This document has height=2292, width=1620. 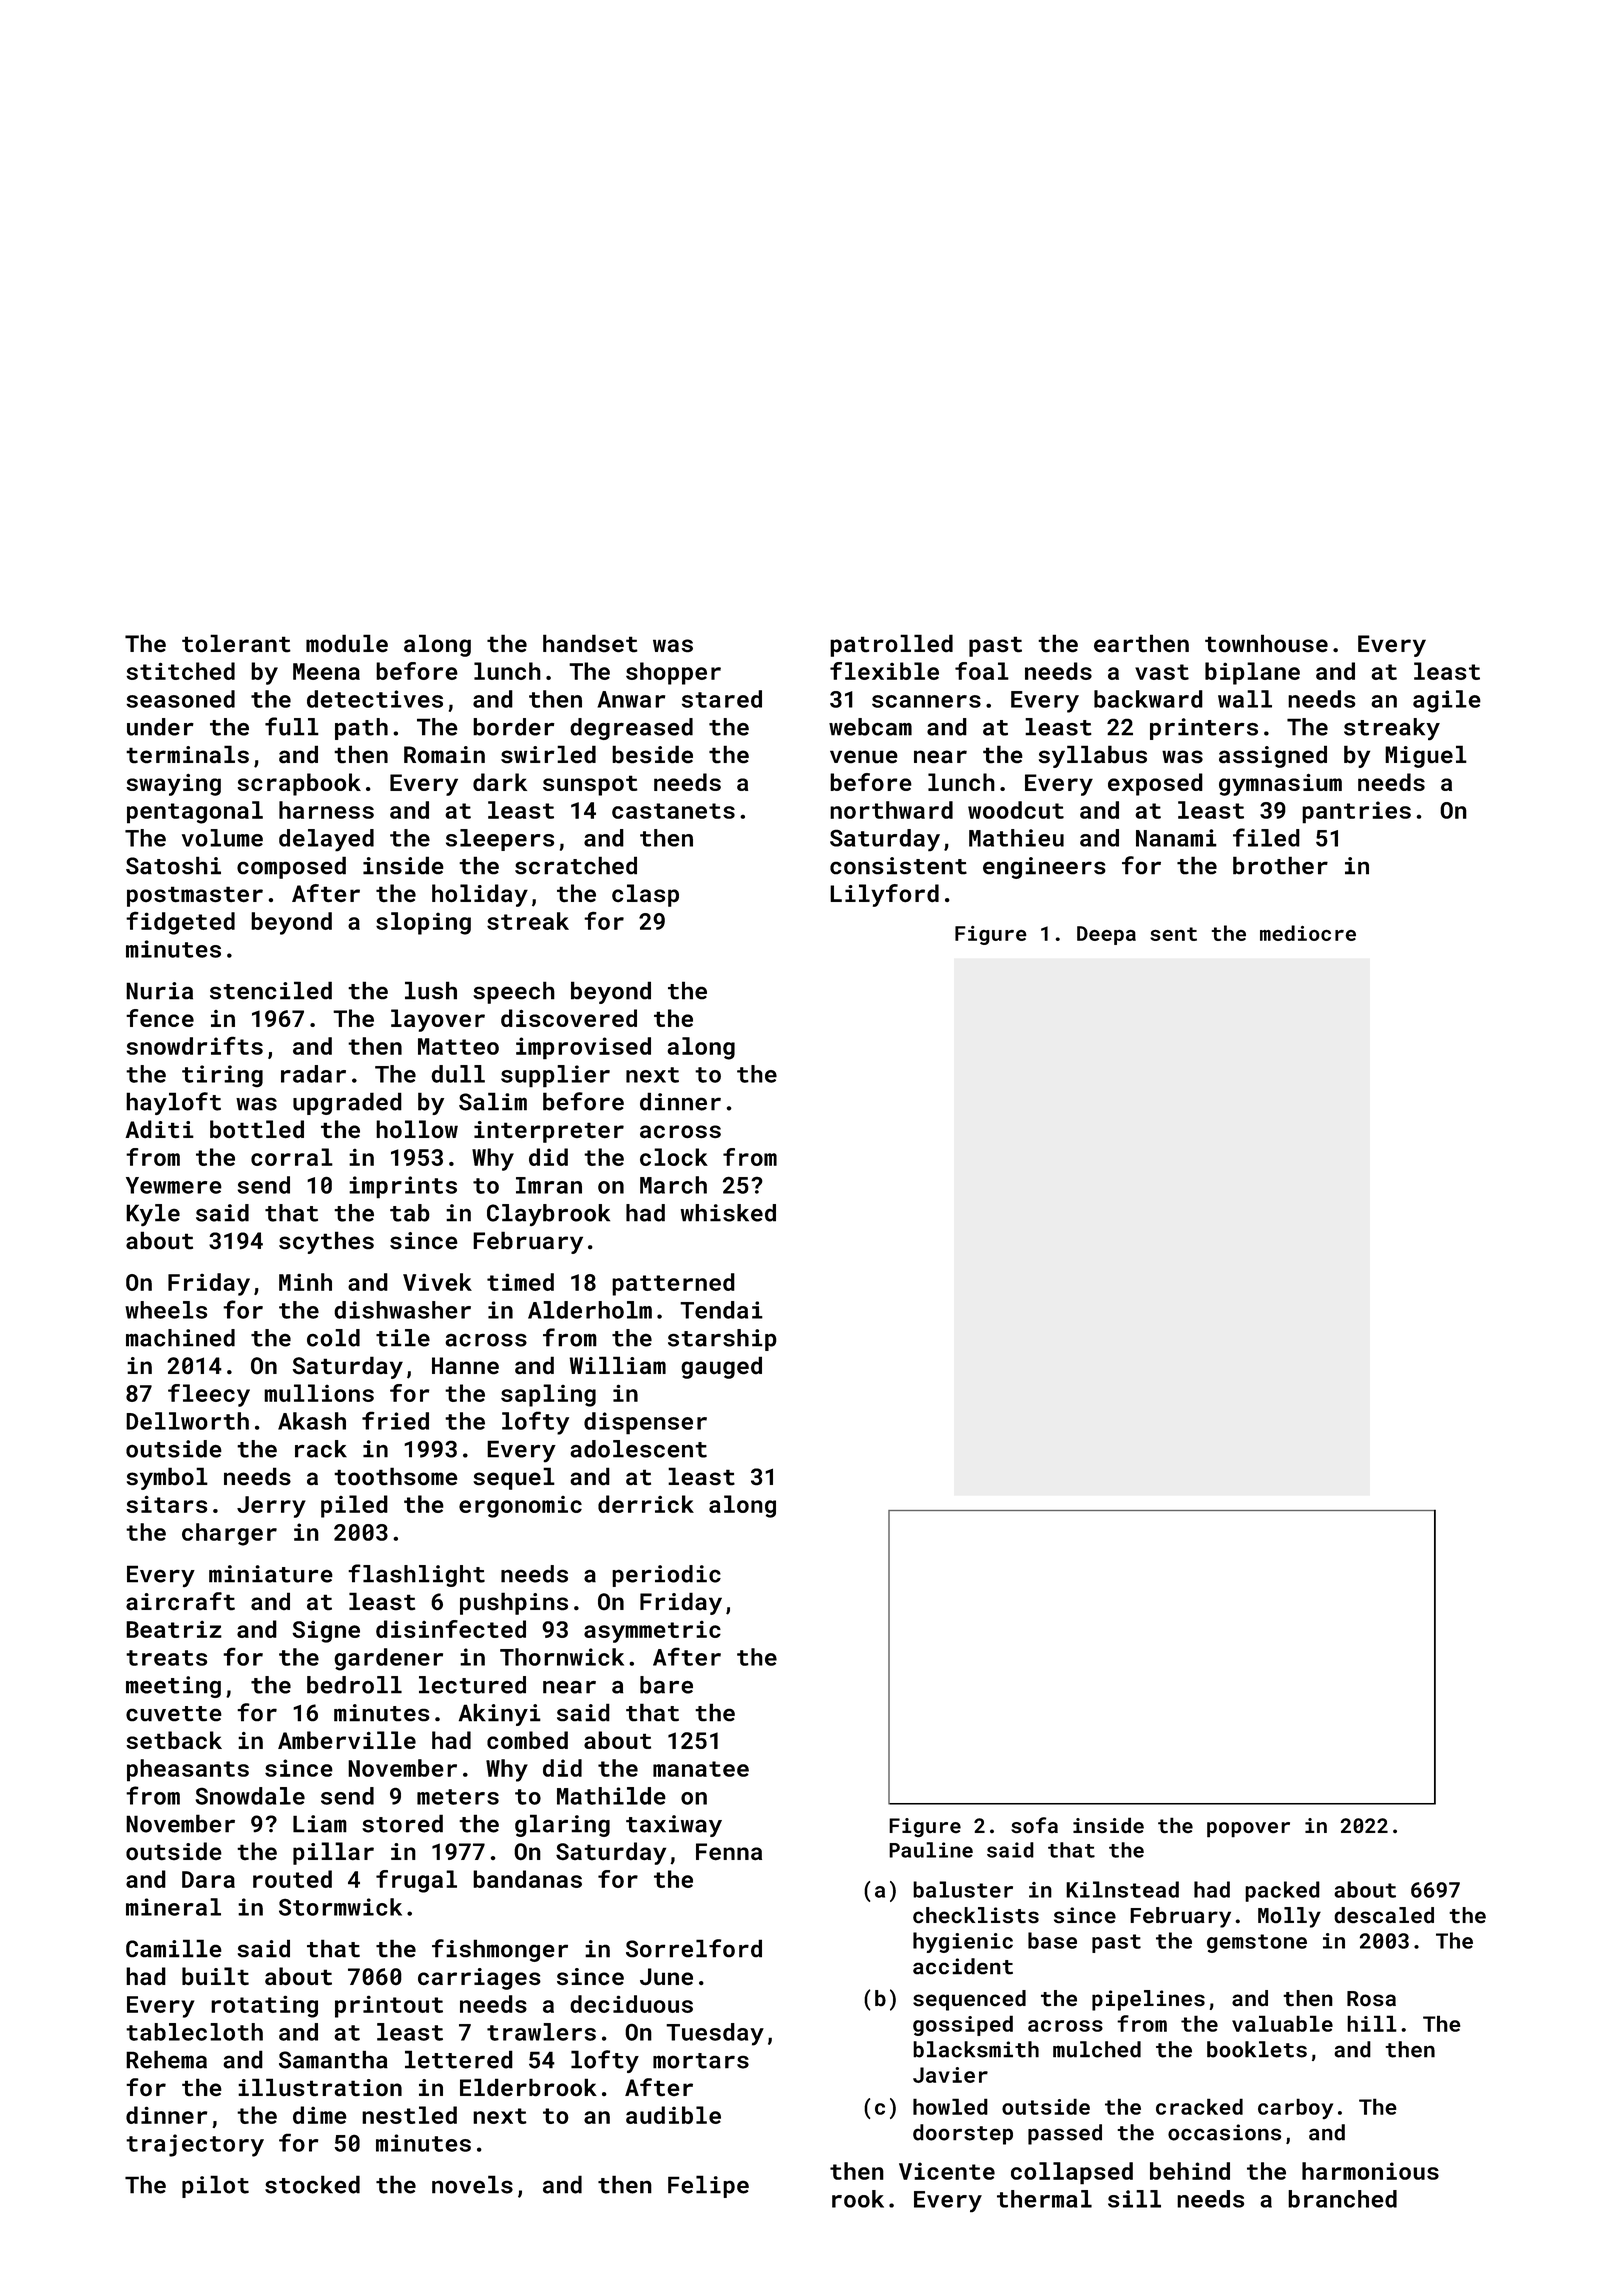 I want to click on setback, so click(x=174, y=1740).
